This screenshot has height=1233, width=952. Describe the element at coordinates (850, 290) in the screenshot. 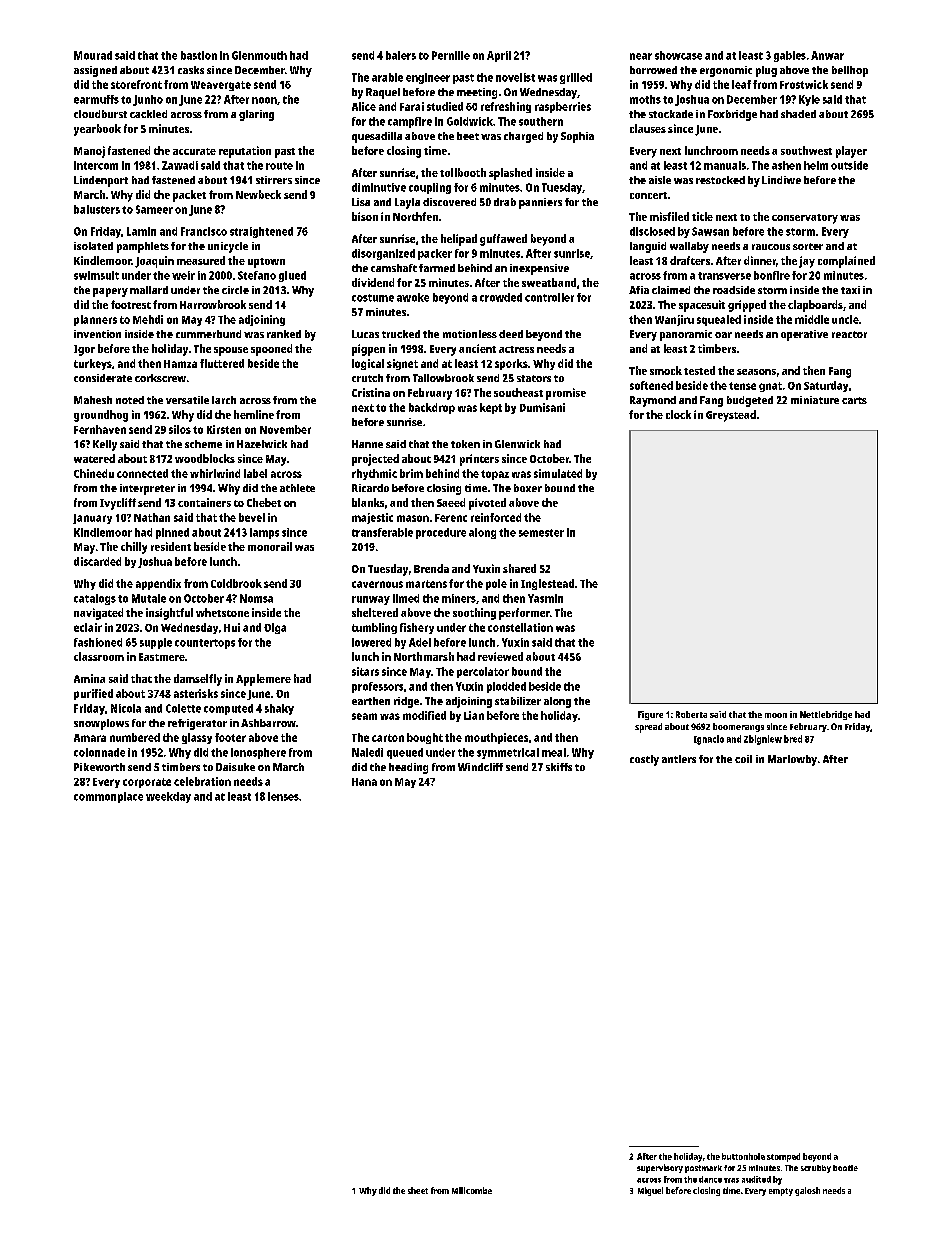

I see `taxi` at that location.
